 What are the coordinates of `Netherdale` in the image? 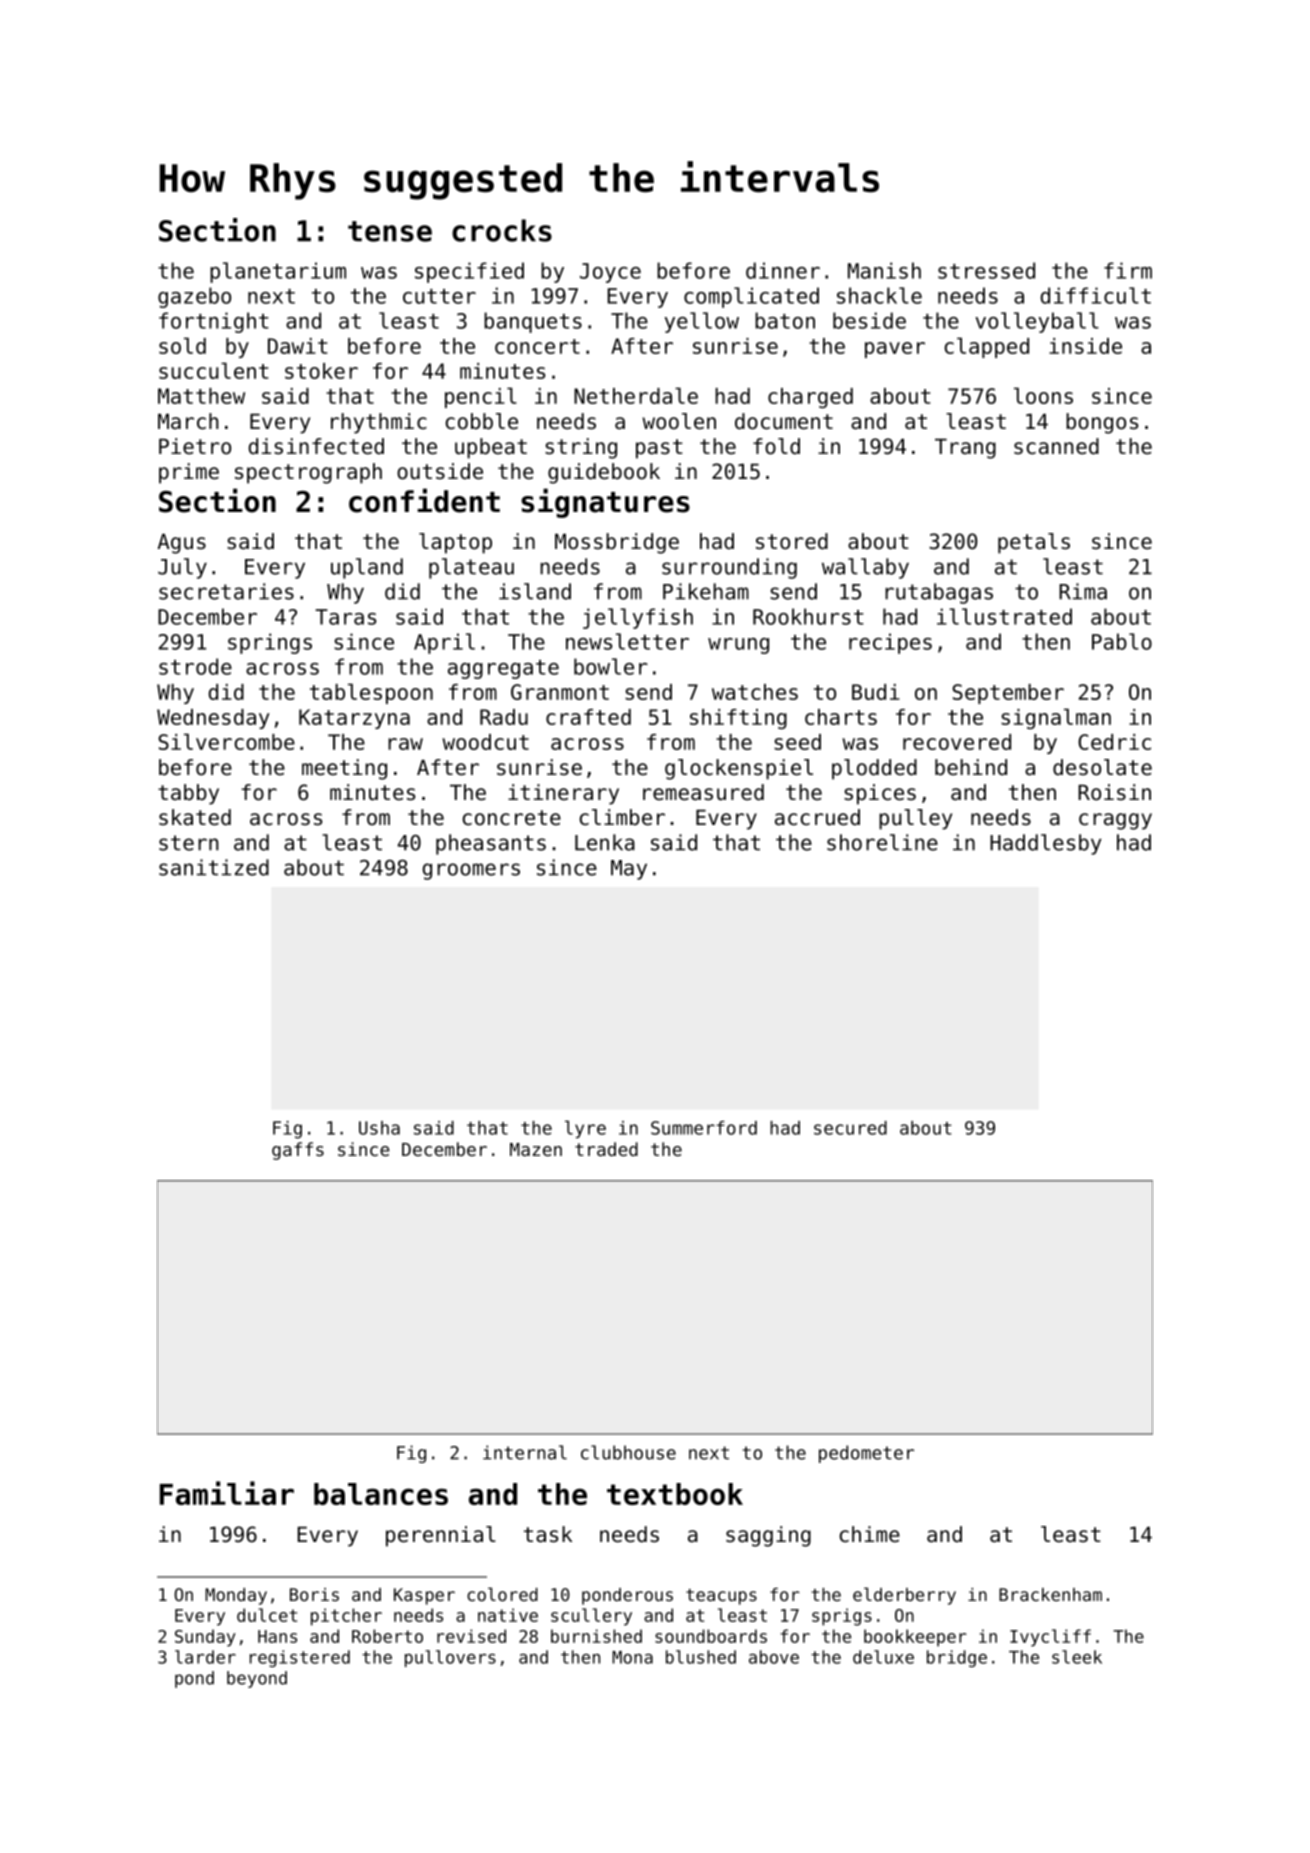 It's located at (636, 395).
